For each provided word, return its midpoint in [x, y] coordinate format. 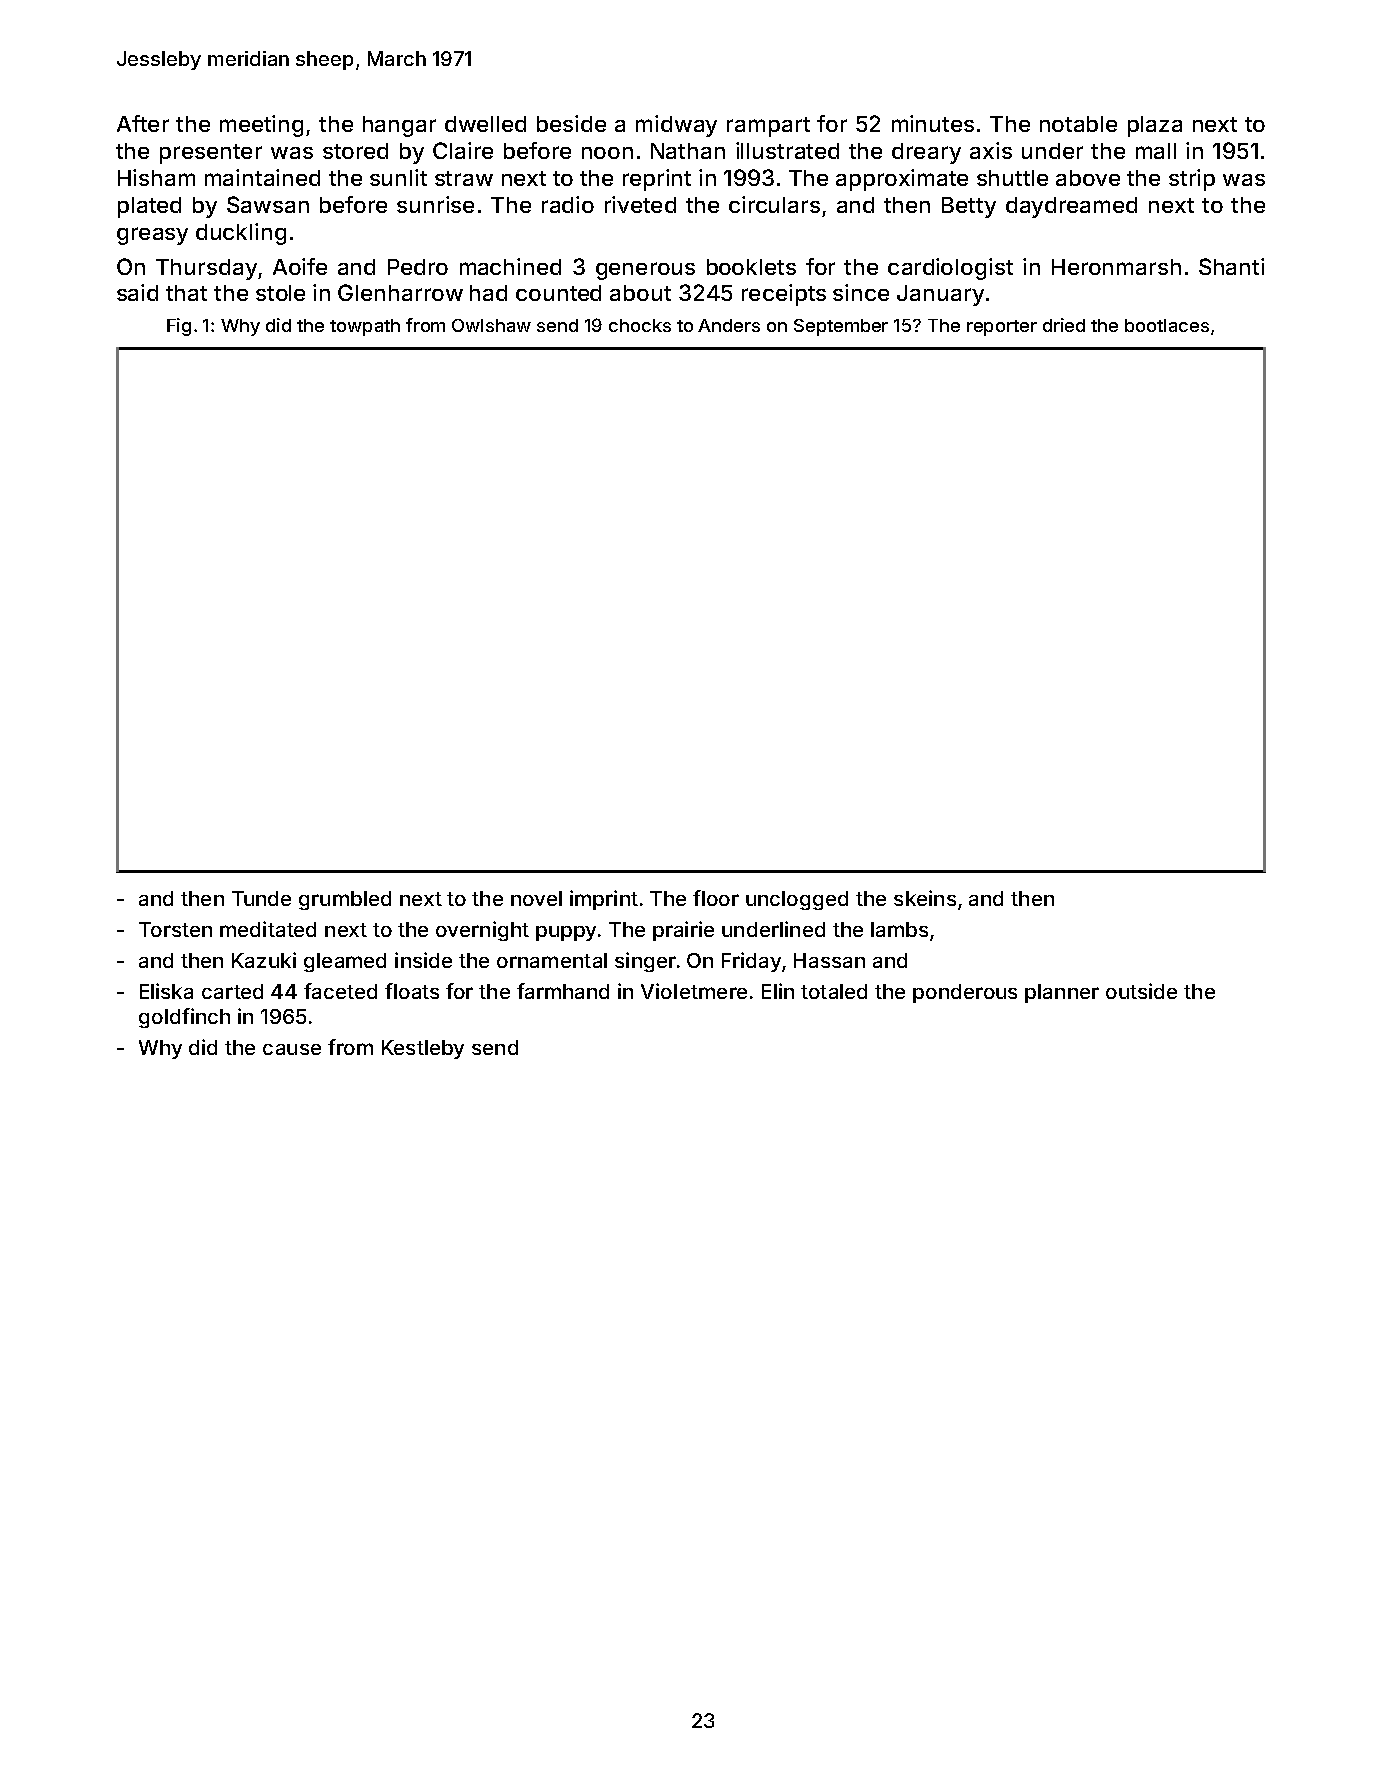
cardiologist [950, 269]
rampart [768, 127]
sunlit [398, 177]
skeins [925, 898]
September [841, 327]
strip [1192, 180]
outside [1141, 991]
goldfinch [184, 1018]
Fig [179, 327]
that [186, 293]
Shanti [1231, 266]
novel [536, 898]
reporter [1002, 328]
